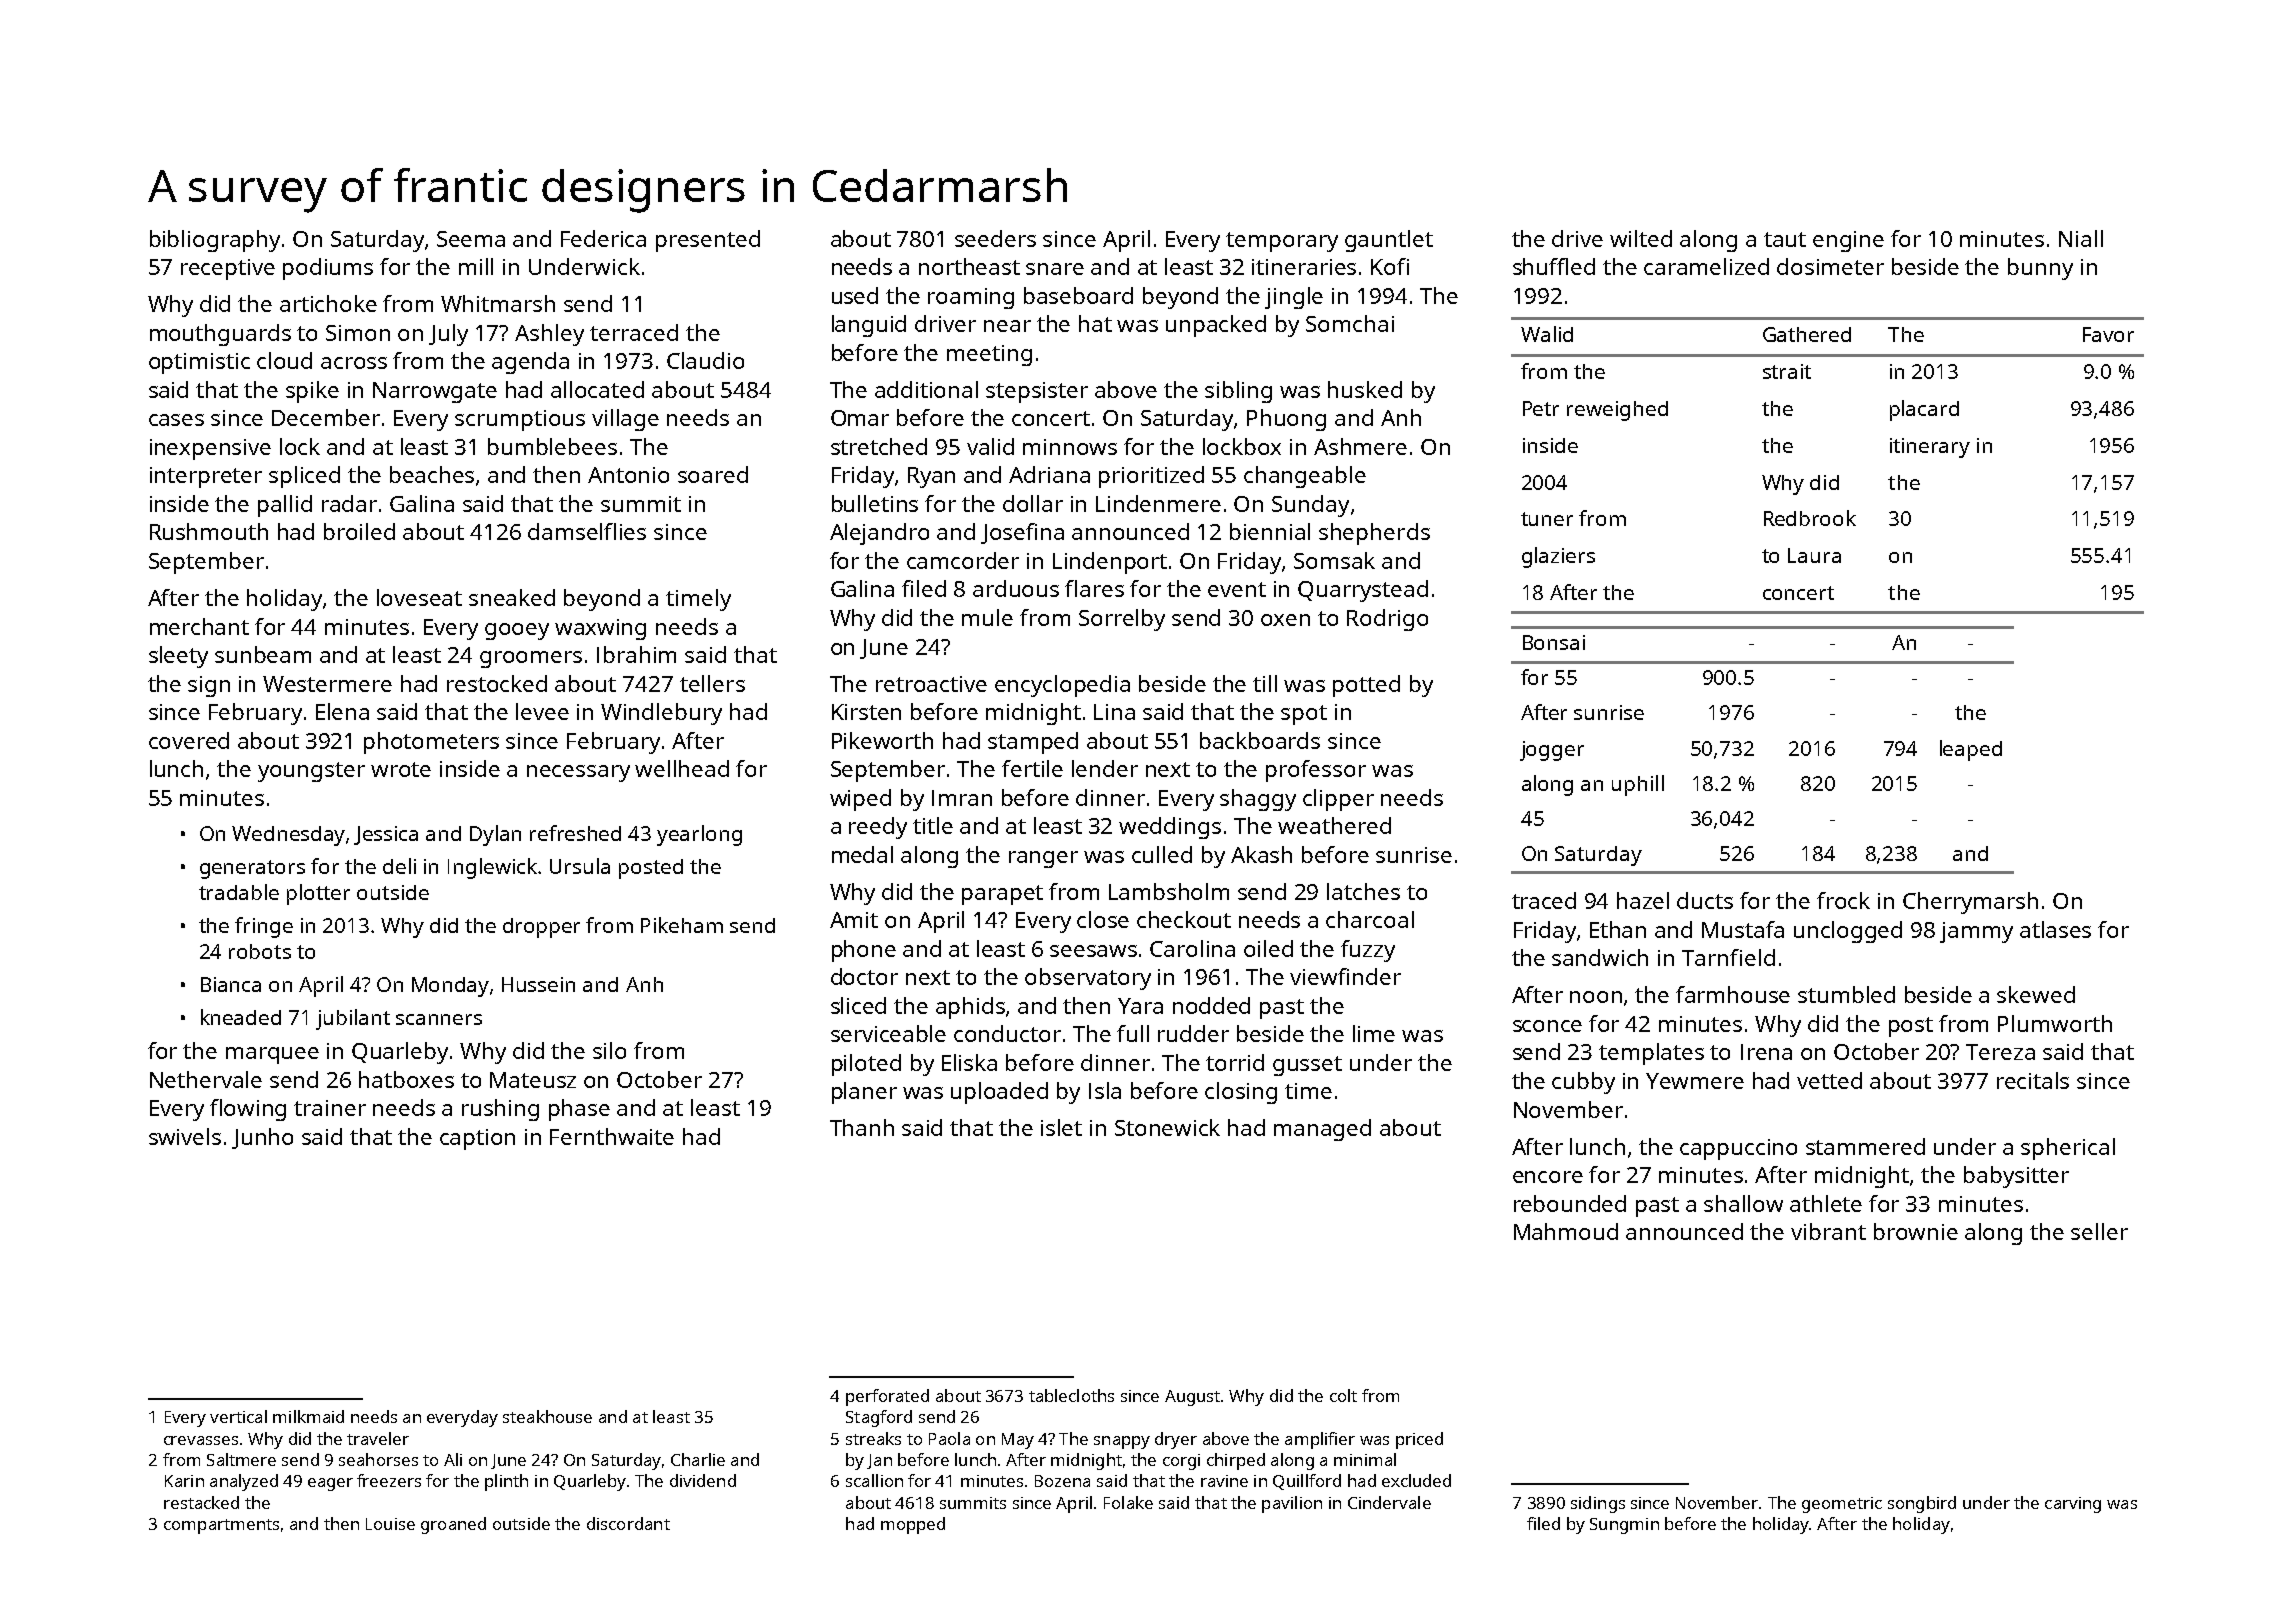  I want to click on encore, so click(1548, 1177).
